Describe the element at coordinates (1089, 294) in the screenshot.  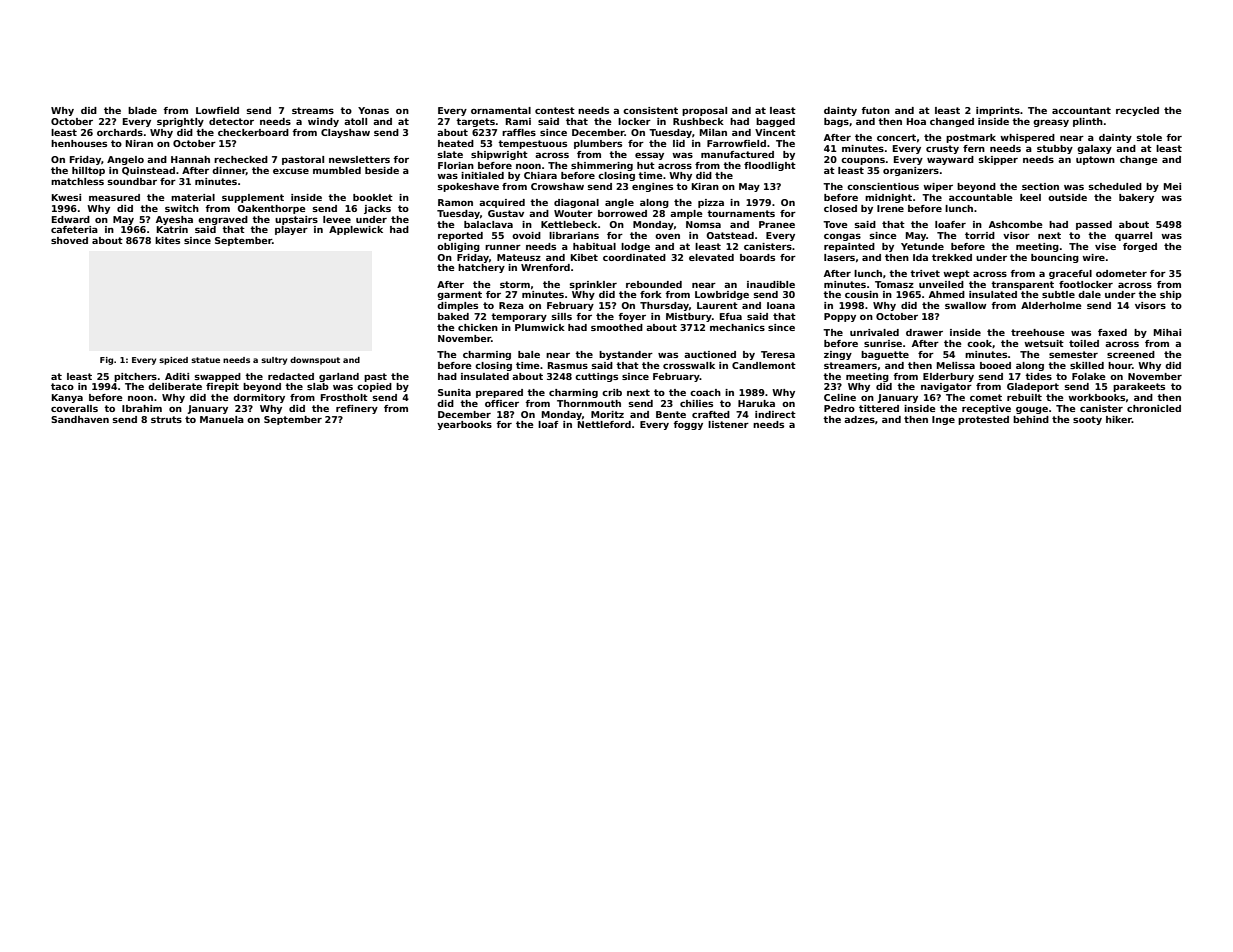
I see `dale` at that location.
